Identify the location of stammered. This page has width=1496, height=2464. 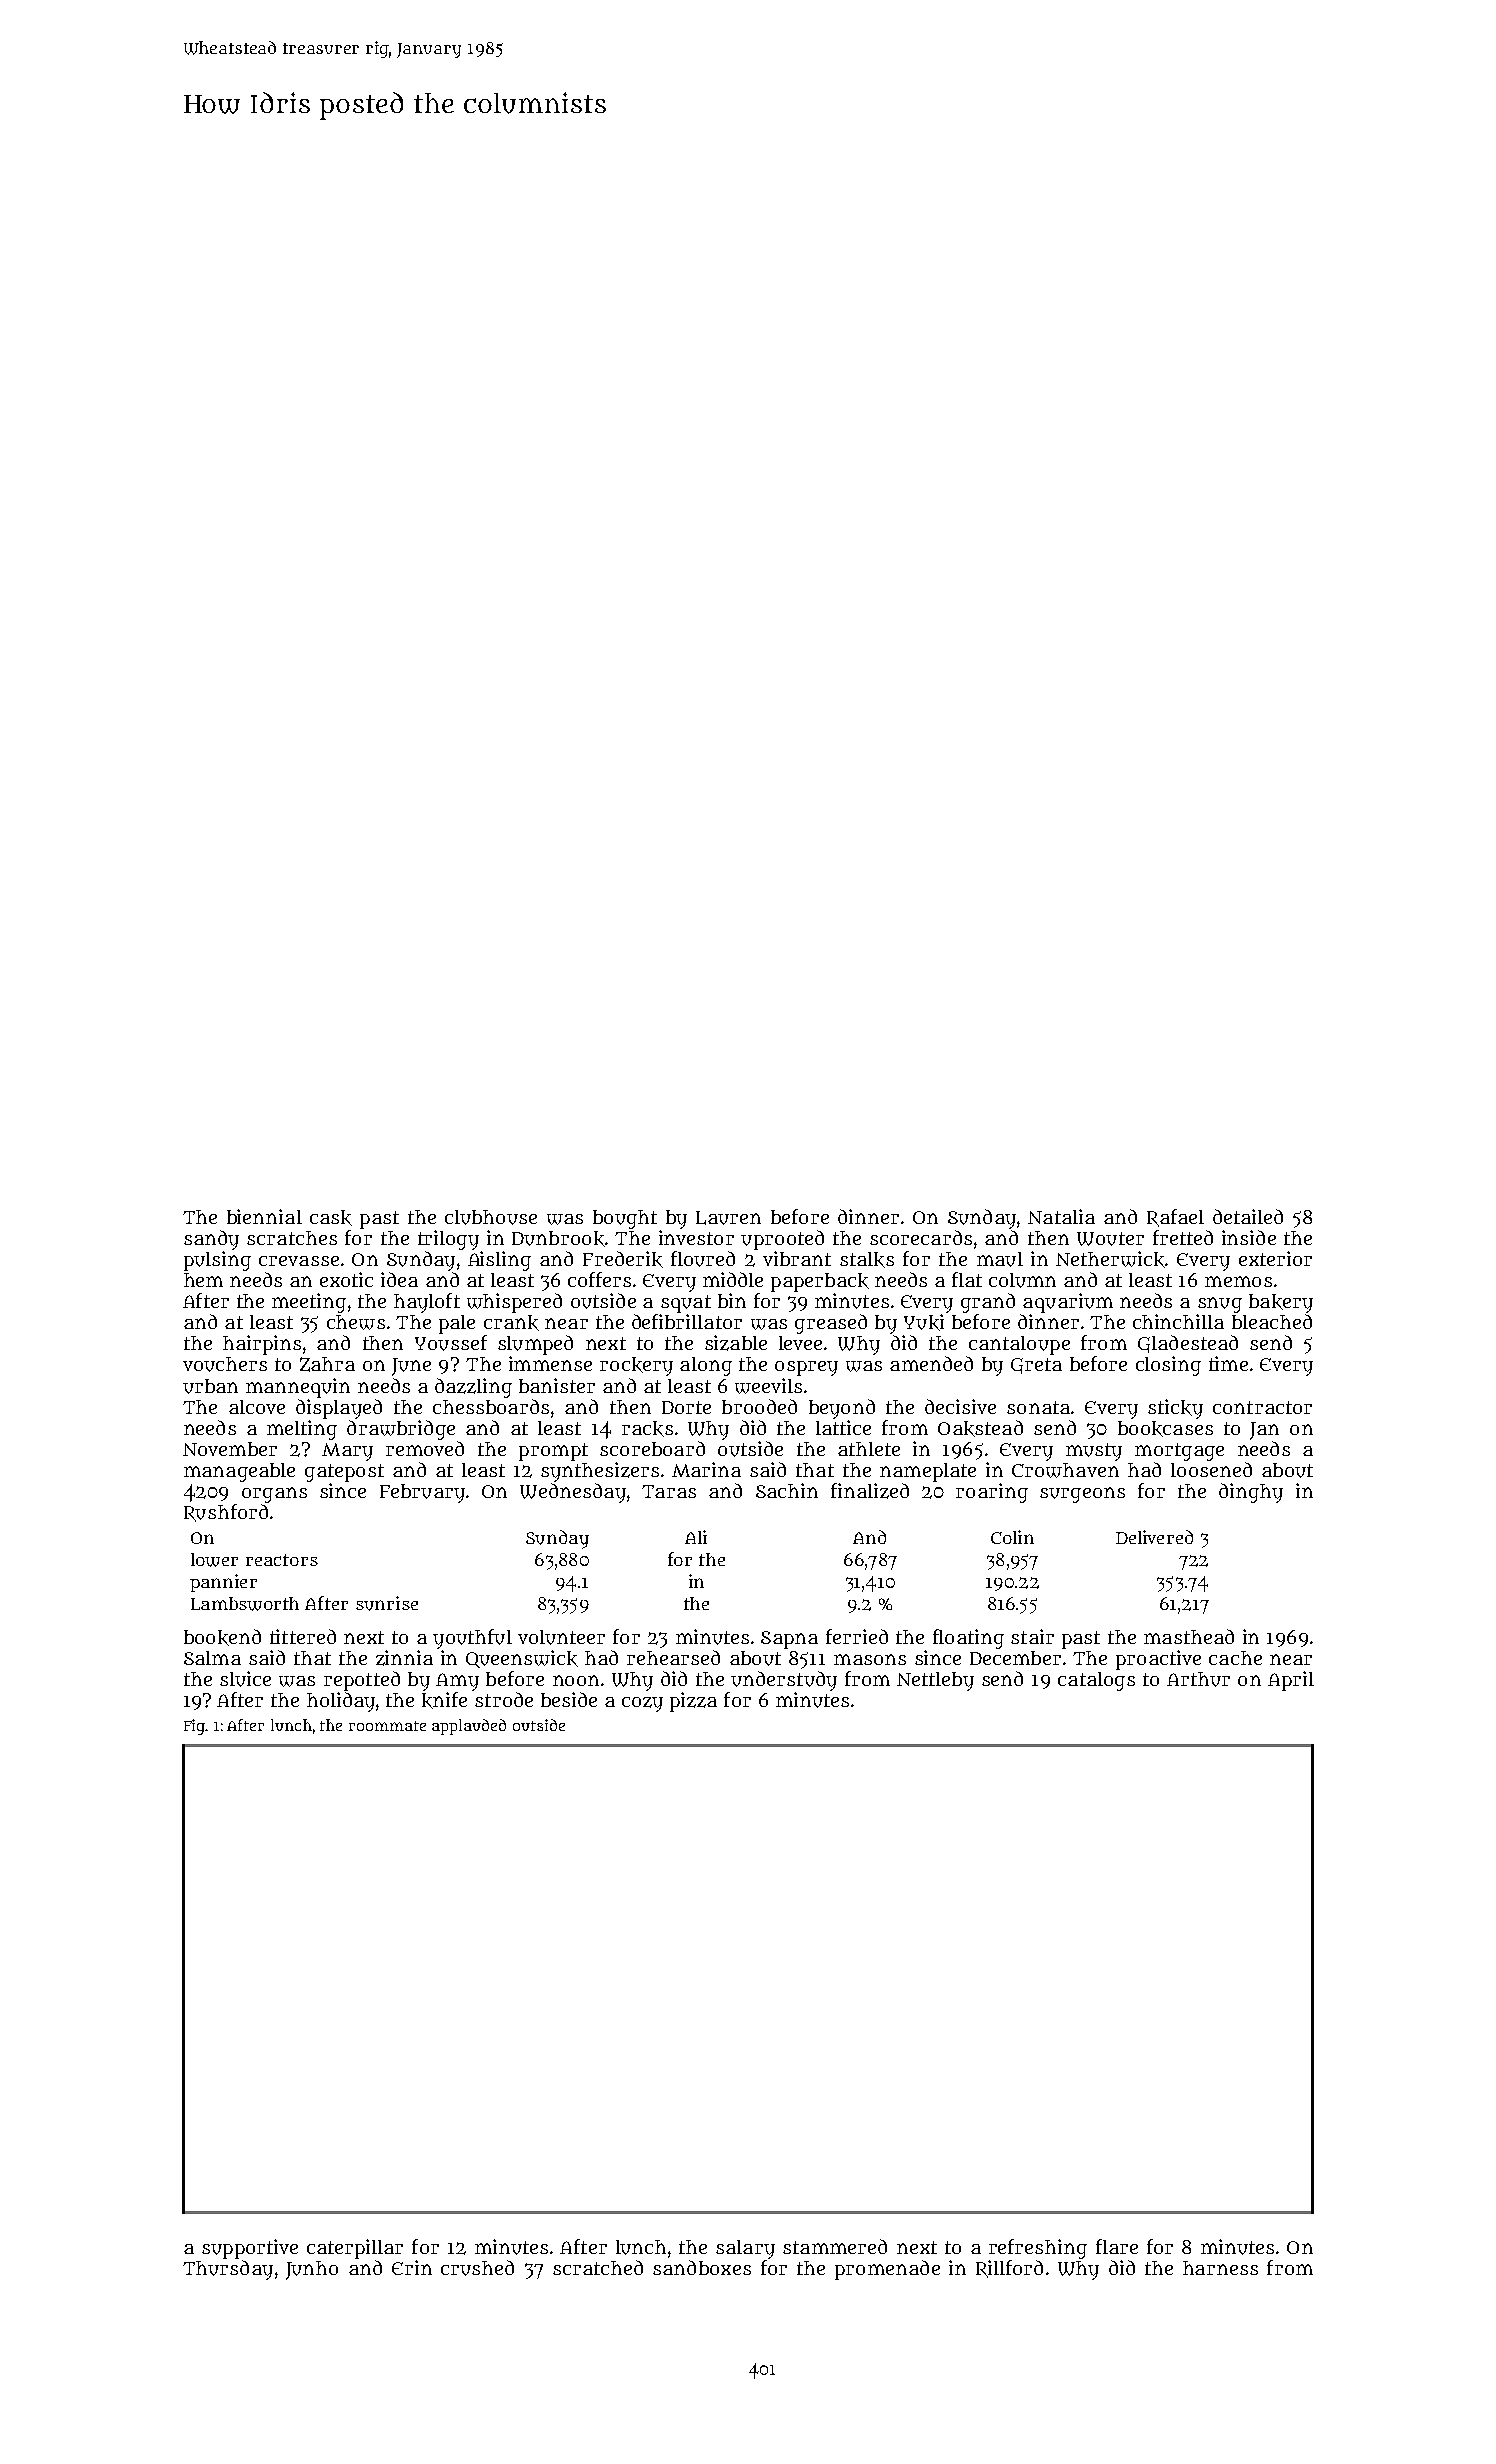
(835, 2246).
